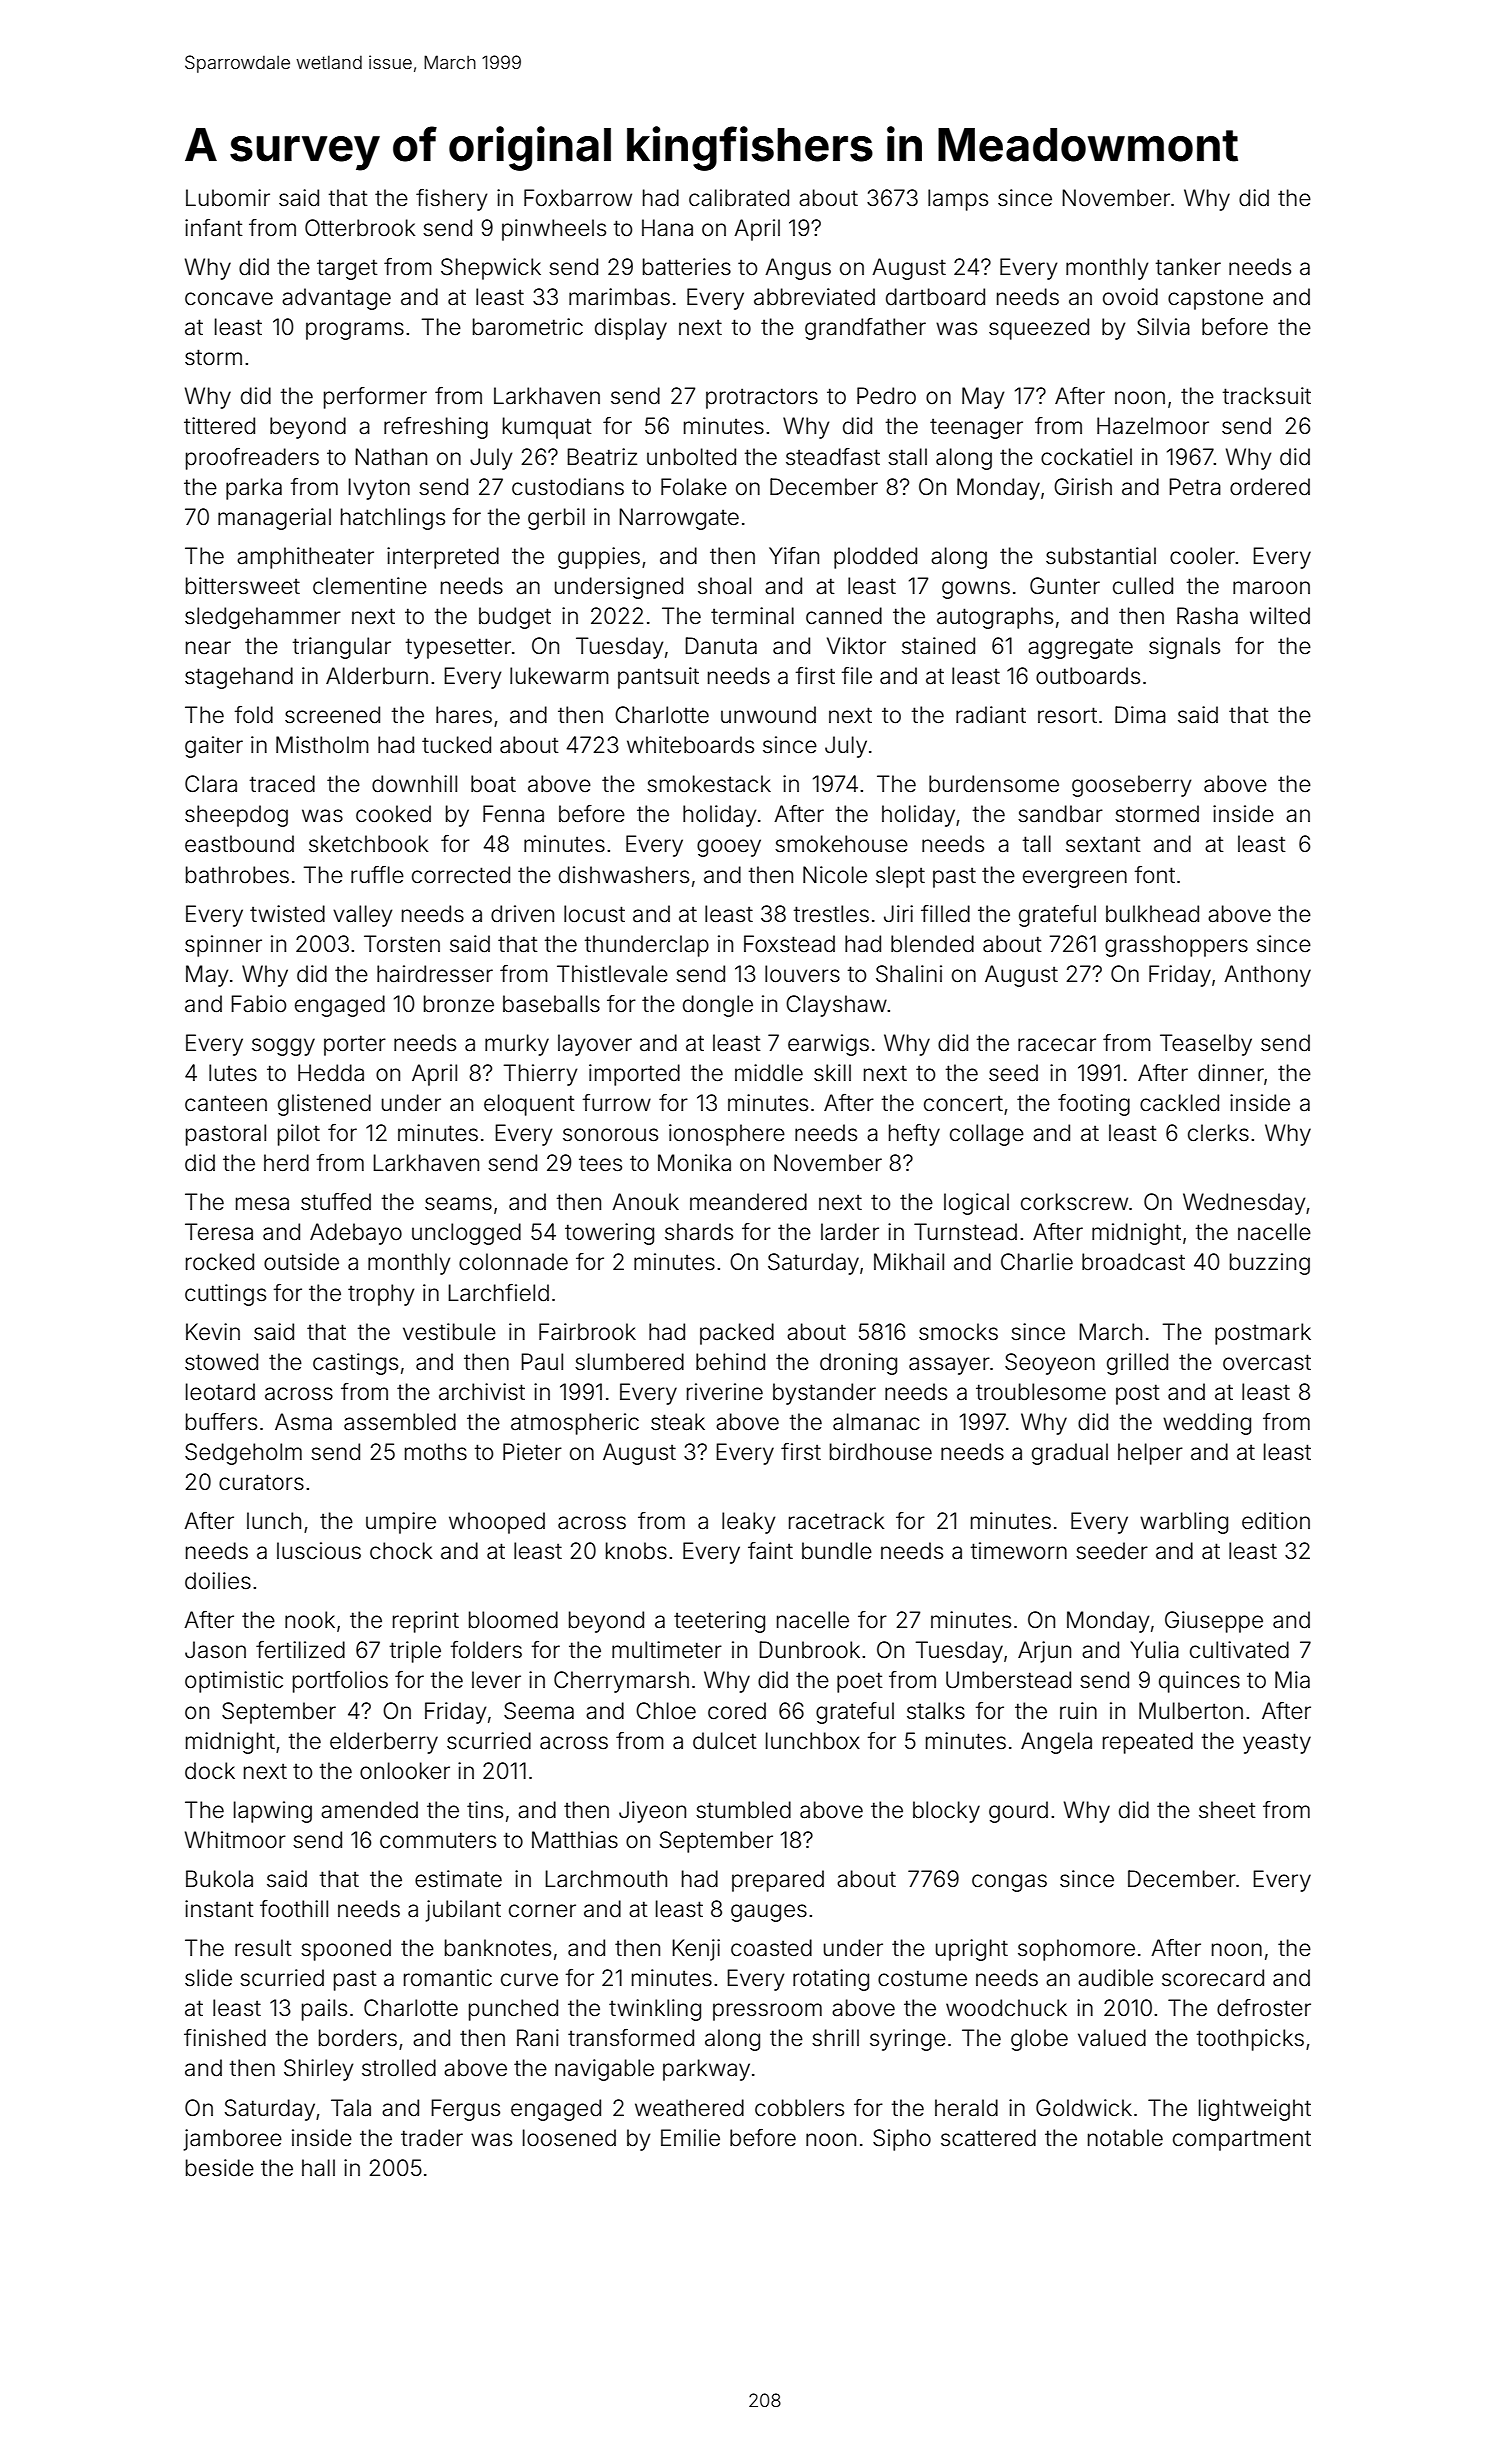  What do you see at coordinates (1213, 1978) in the screenshot?
I see `scorecard` at bounding box center [1213, 1978].
